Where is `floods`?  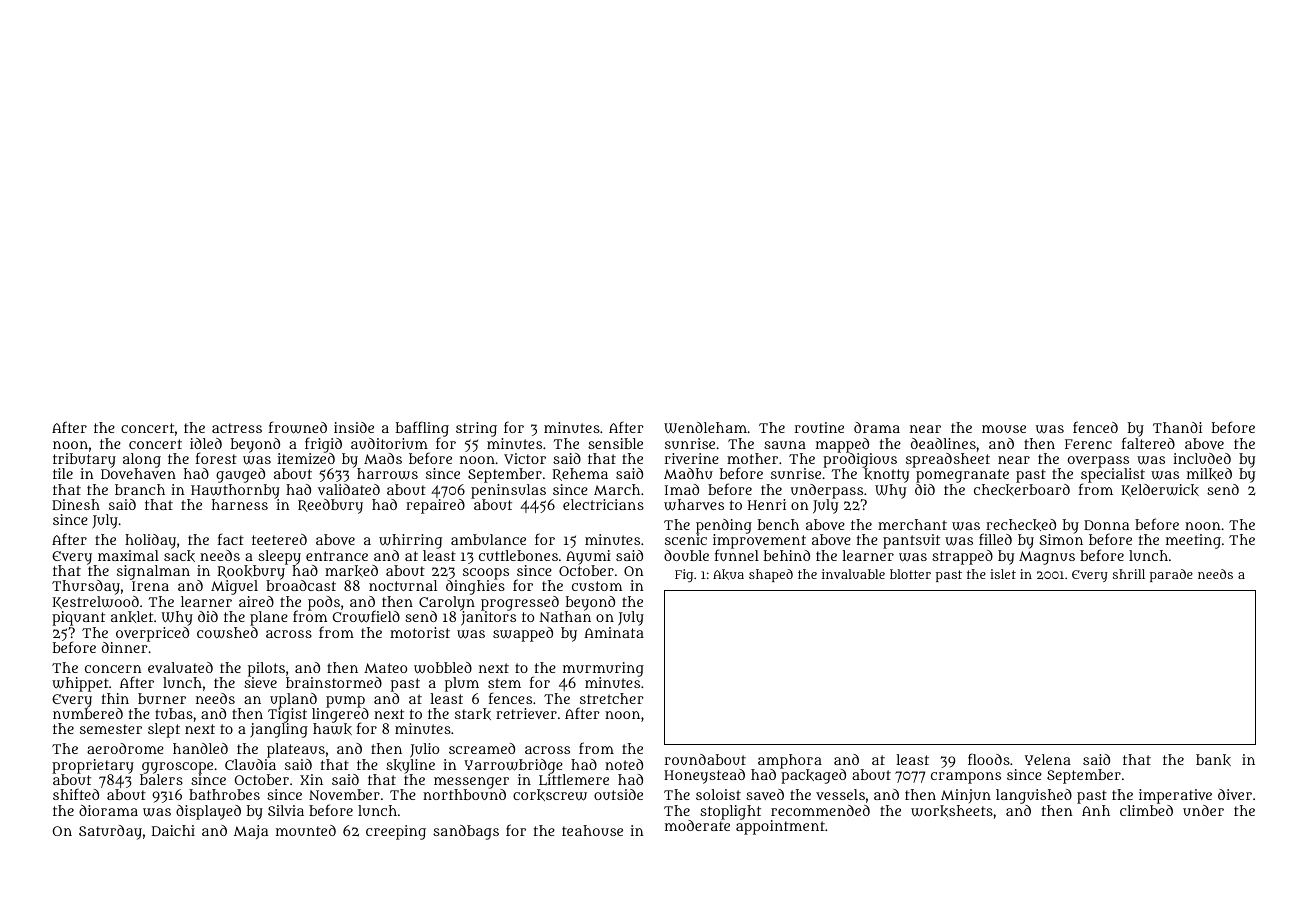 floods is located at coordinates (989, 759).
